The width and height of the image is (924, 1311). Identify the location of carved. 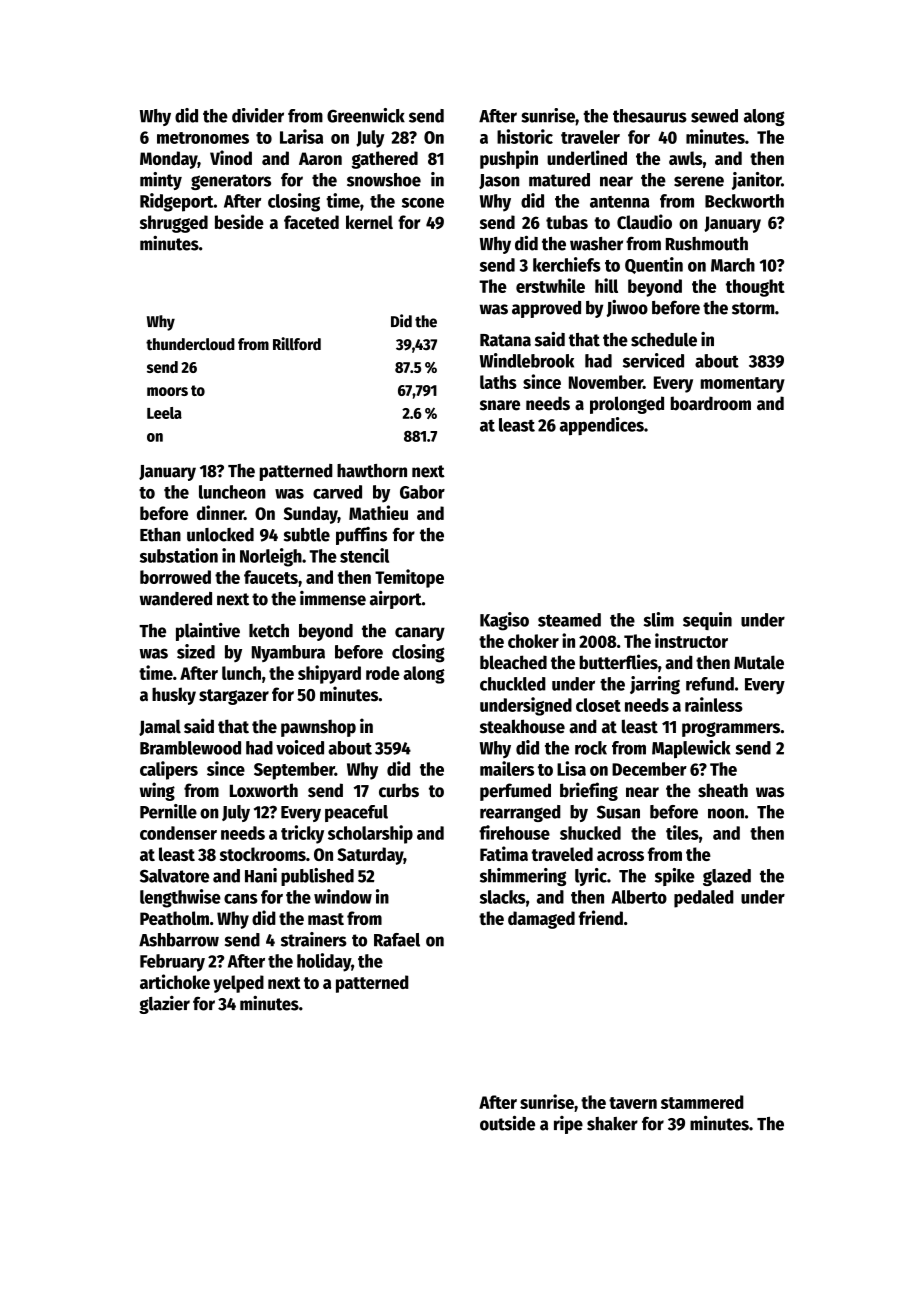
(337, 492).
